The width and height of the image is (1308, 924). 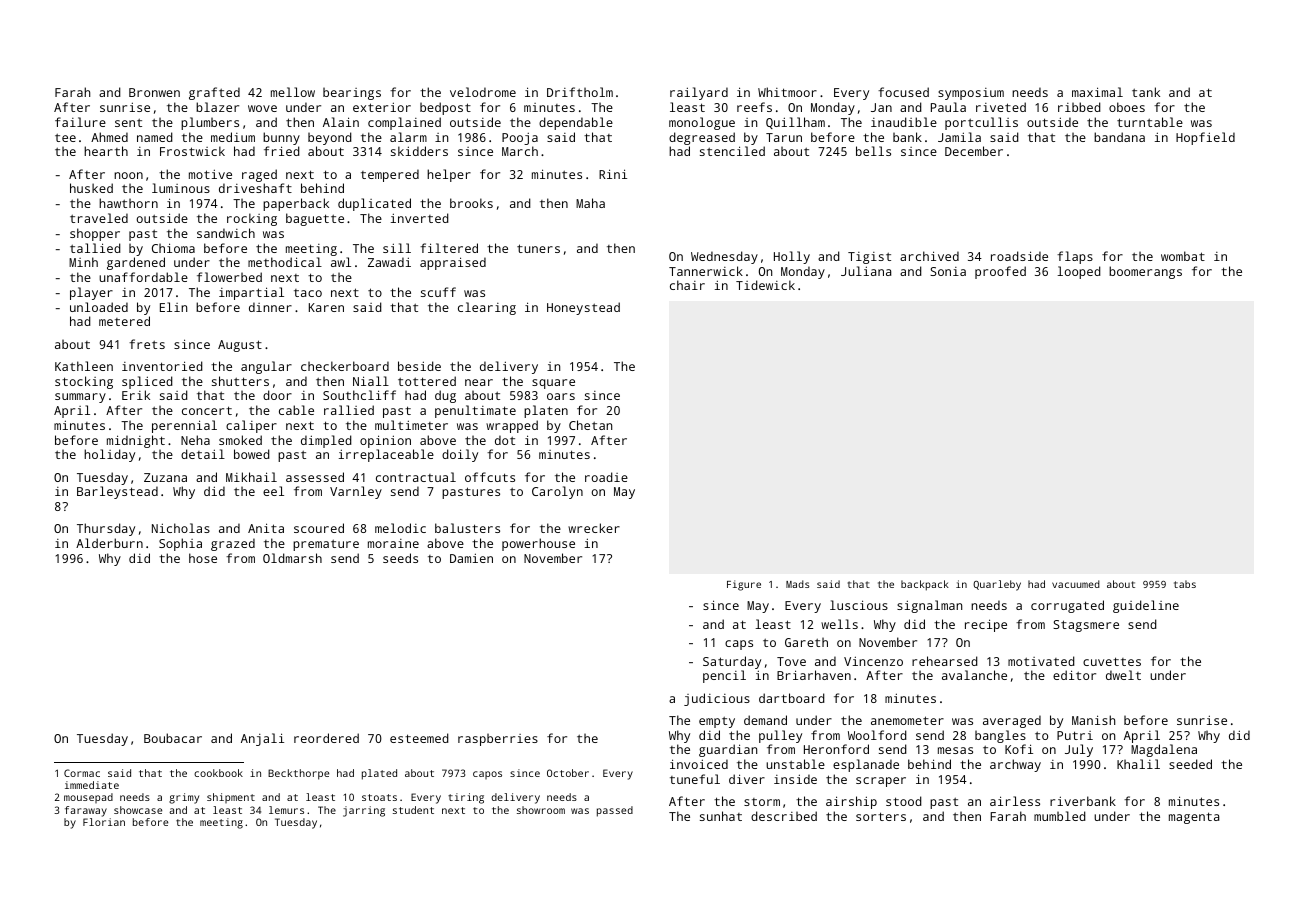 What do you see at coordinates (128, 122) in the image?
I see `sent` at bounding box center [128, 122].
